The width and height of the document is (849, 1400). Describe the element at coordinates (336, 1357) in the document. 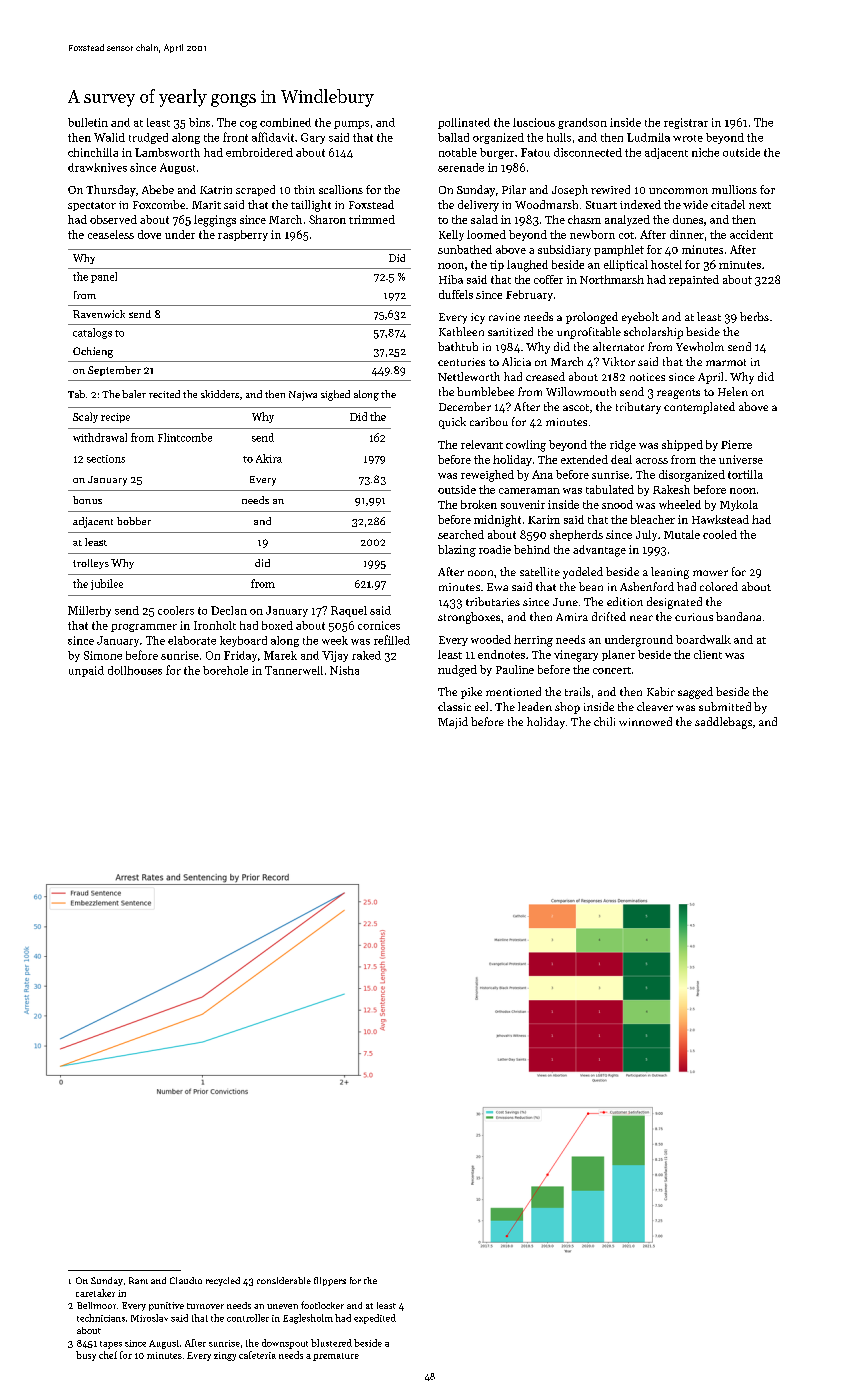

I see `premature` at that location.
